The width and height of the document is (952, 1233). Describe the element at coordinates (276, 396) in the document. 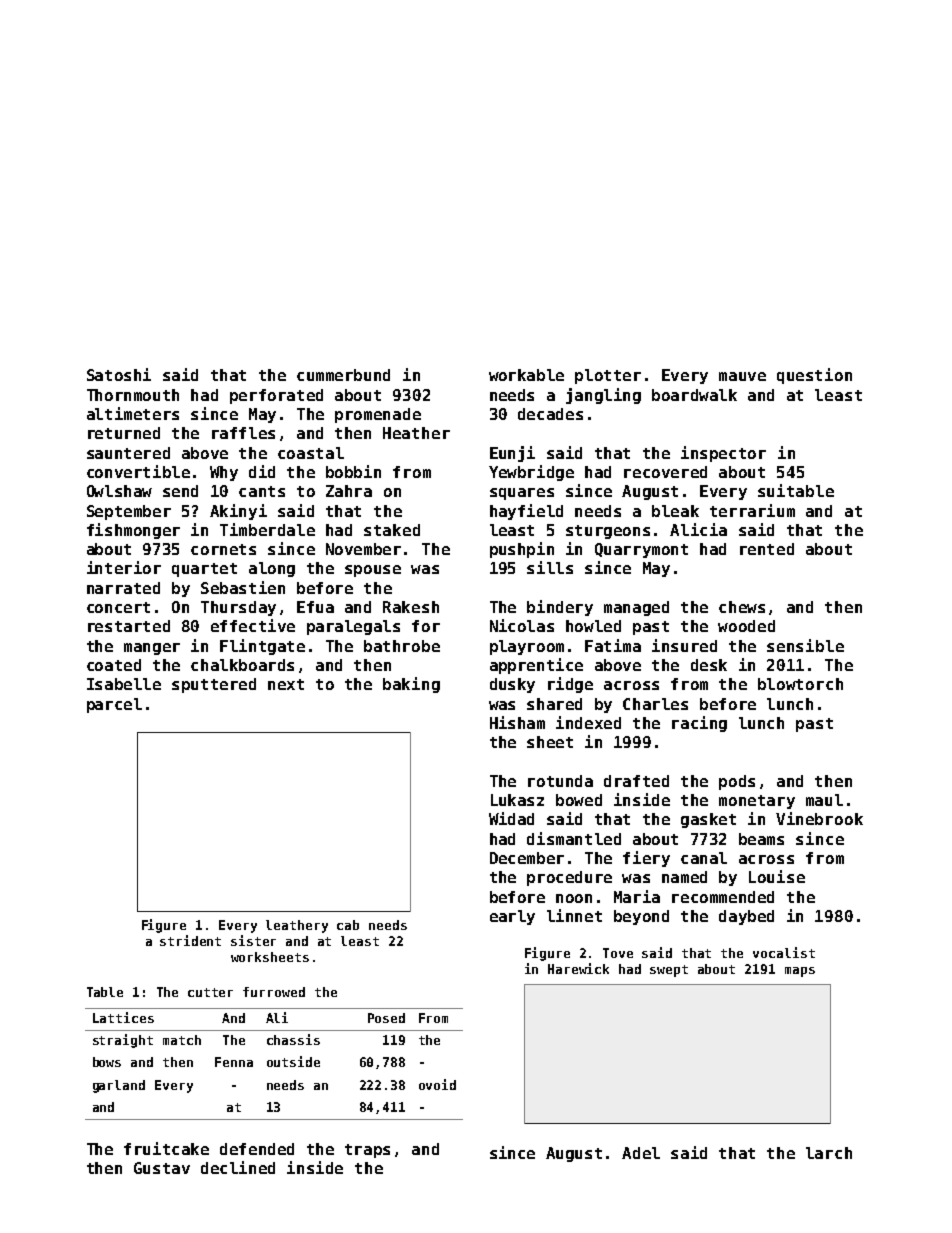

I see `perforated` at that location.
